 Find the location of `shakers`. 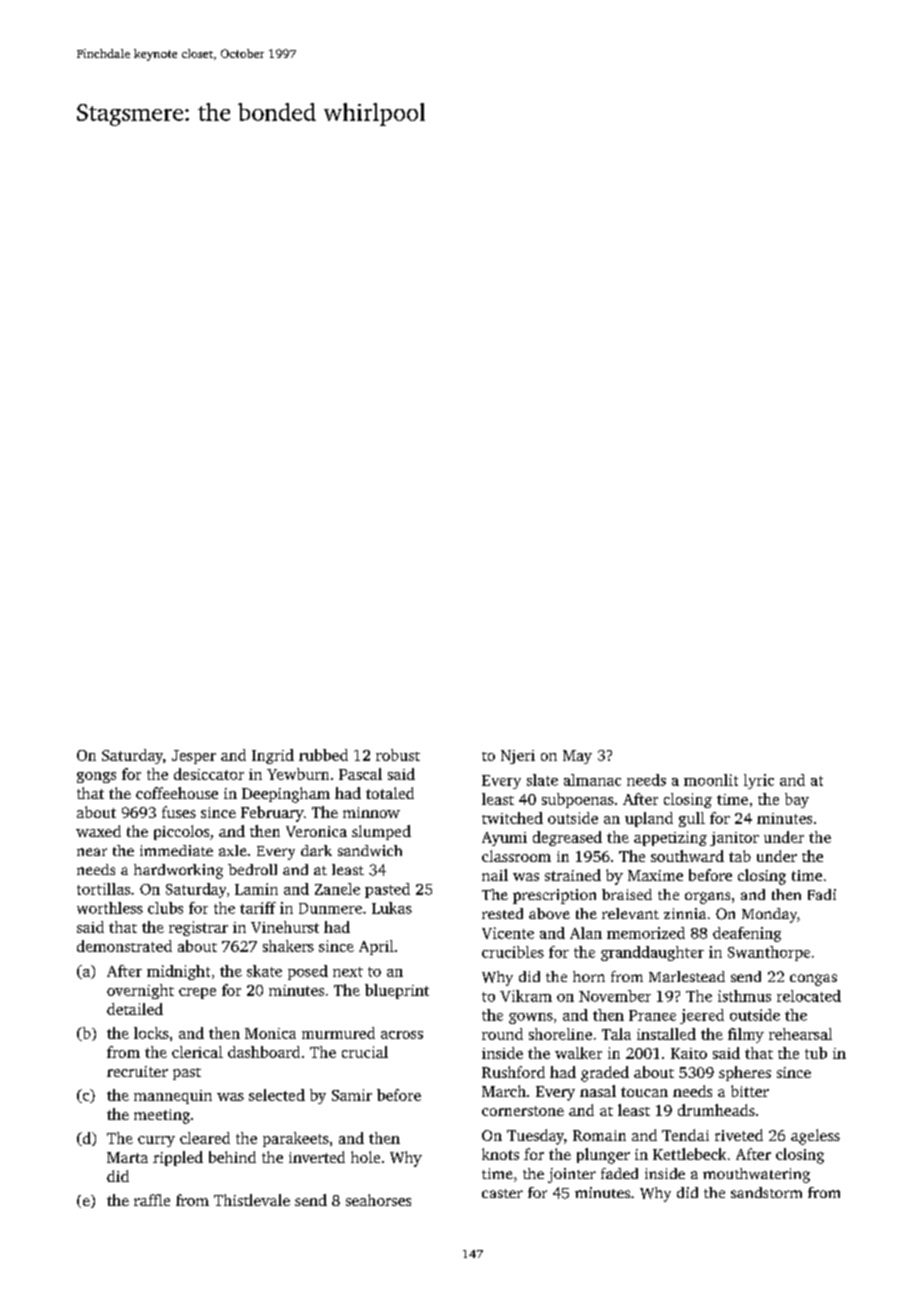

shakers is located at coordinates (288, 946).
